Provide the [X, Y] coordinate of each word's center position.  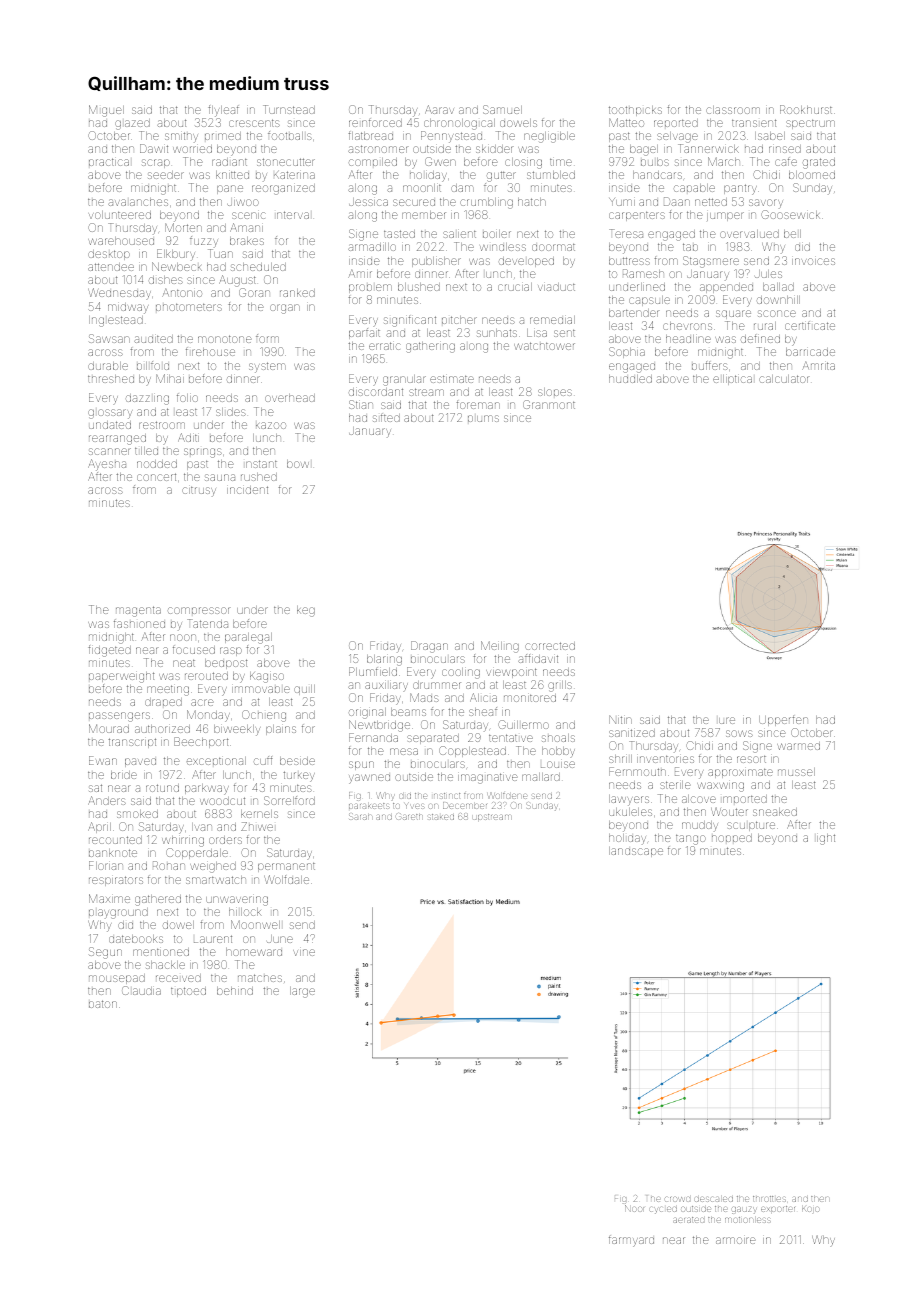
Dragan [429, 647]
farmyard [631, 1241]
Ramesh [643, 273]
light [826, 839]
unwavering [237, 901]
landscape [636, 852]
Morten [183, 227]
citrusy [199, 492]
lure [727, 720]
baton [103, 1004]
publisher [436, 262]
